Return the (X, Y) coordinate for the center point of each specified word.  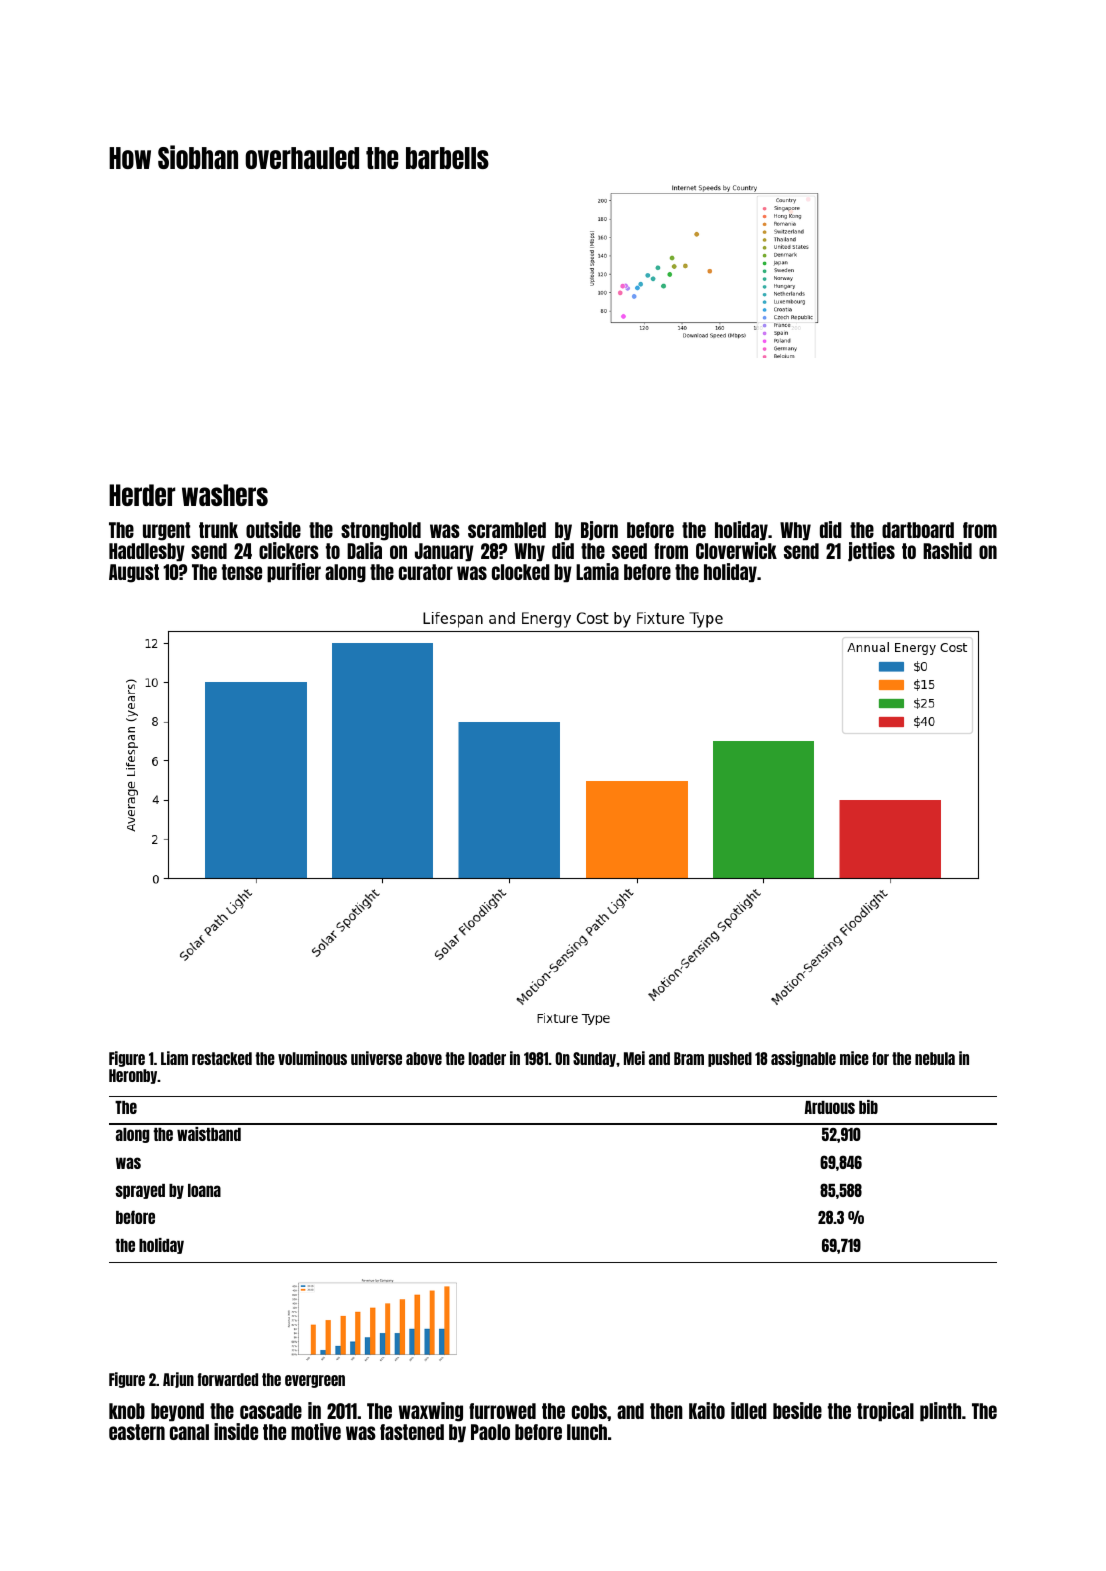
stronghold (381, 531)
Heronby (133, 1076)
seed (629, 551)
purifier (294, 572)
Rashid (947, 550)
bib (868, 1107)
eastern (137, 1432)
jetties (871, 552)
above (424, 1058)
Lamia (597, 571)
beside (797, 1410)
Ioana (204, 1190)
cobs (589, 1411)
